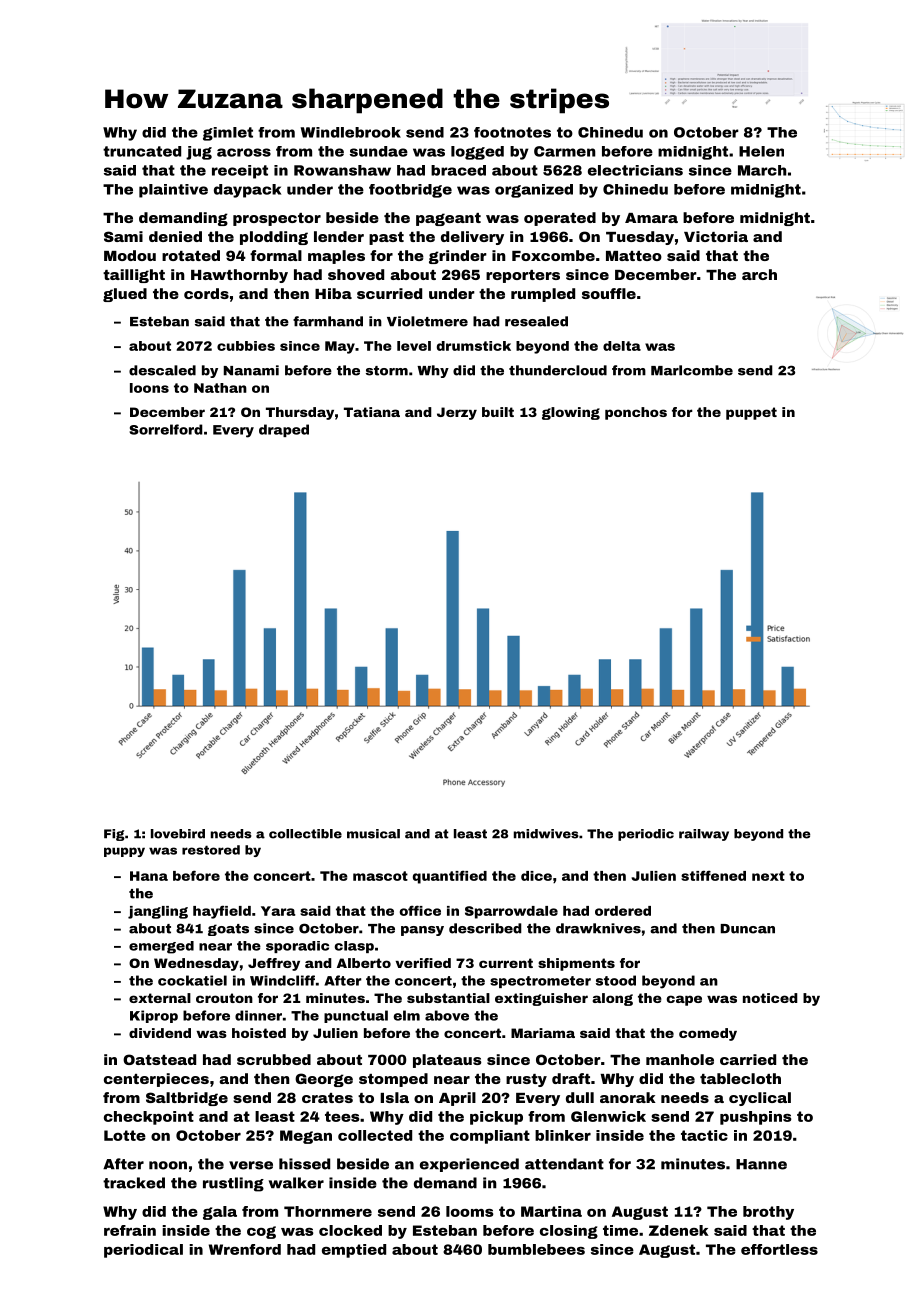 Image resolution: width=924 pixels, height=1314 pixels. What do you see at coordinates (351, 132) in the screenshot?
I see `Windlebrook` at bounding box center [351, 132].
